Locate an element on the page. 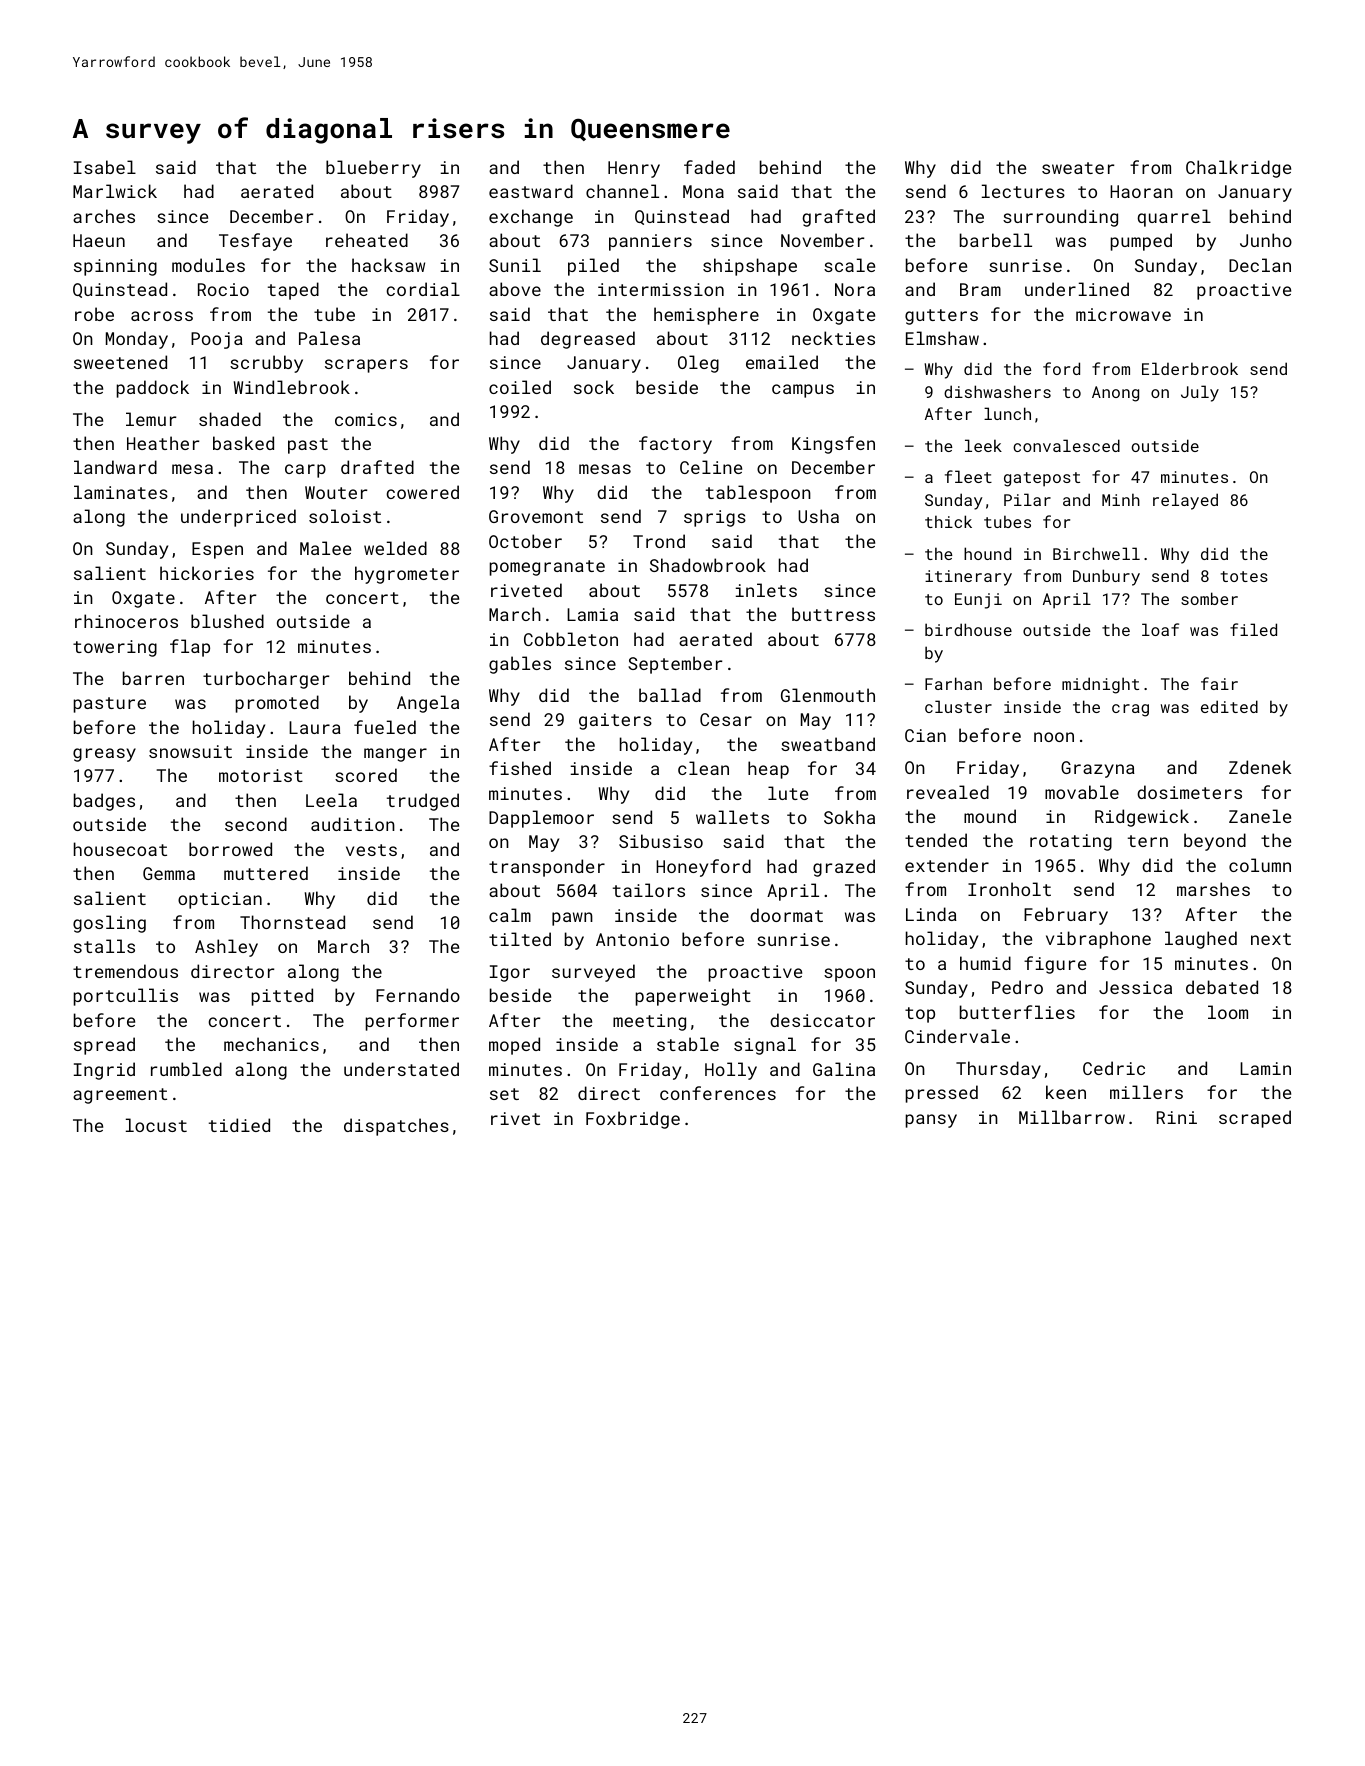  noon is located at coordinates (1054, 737).
